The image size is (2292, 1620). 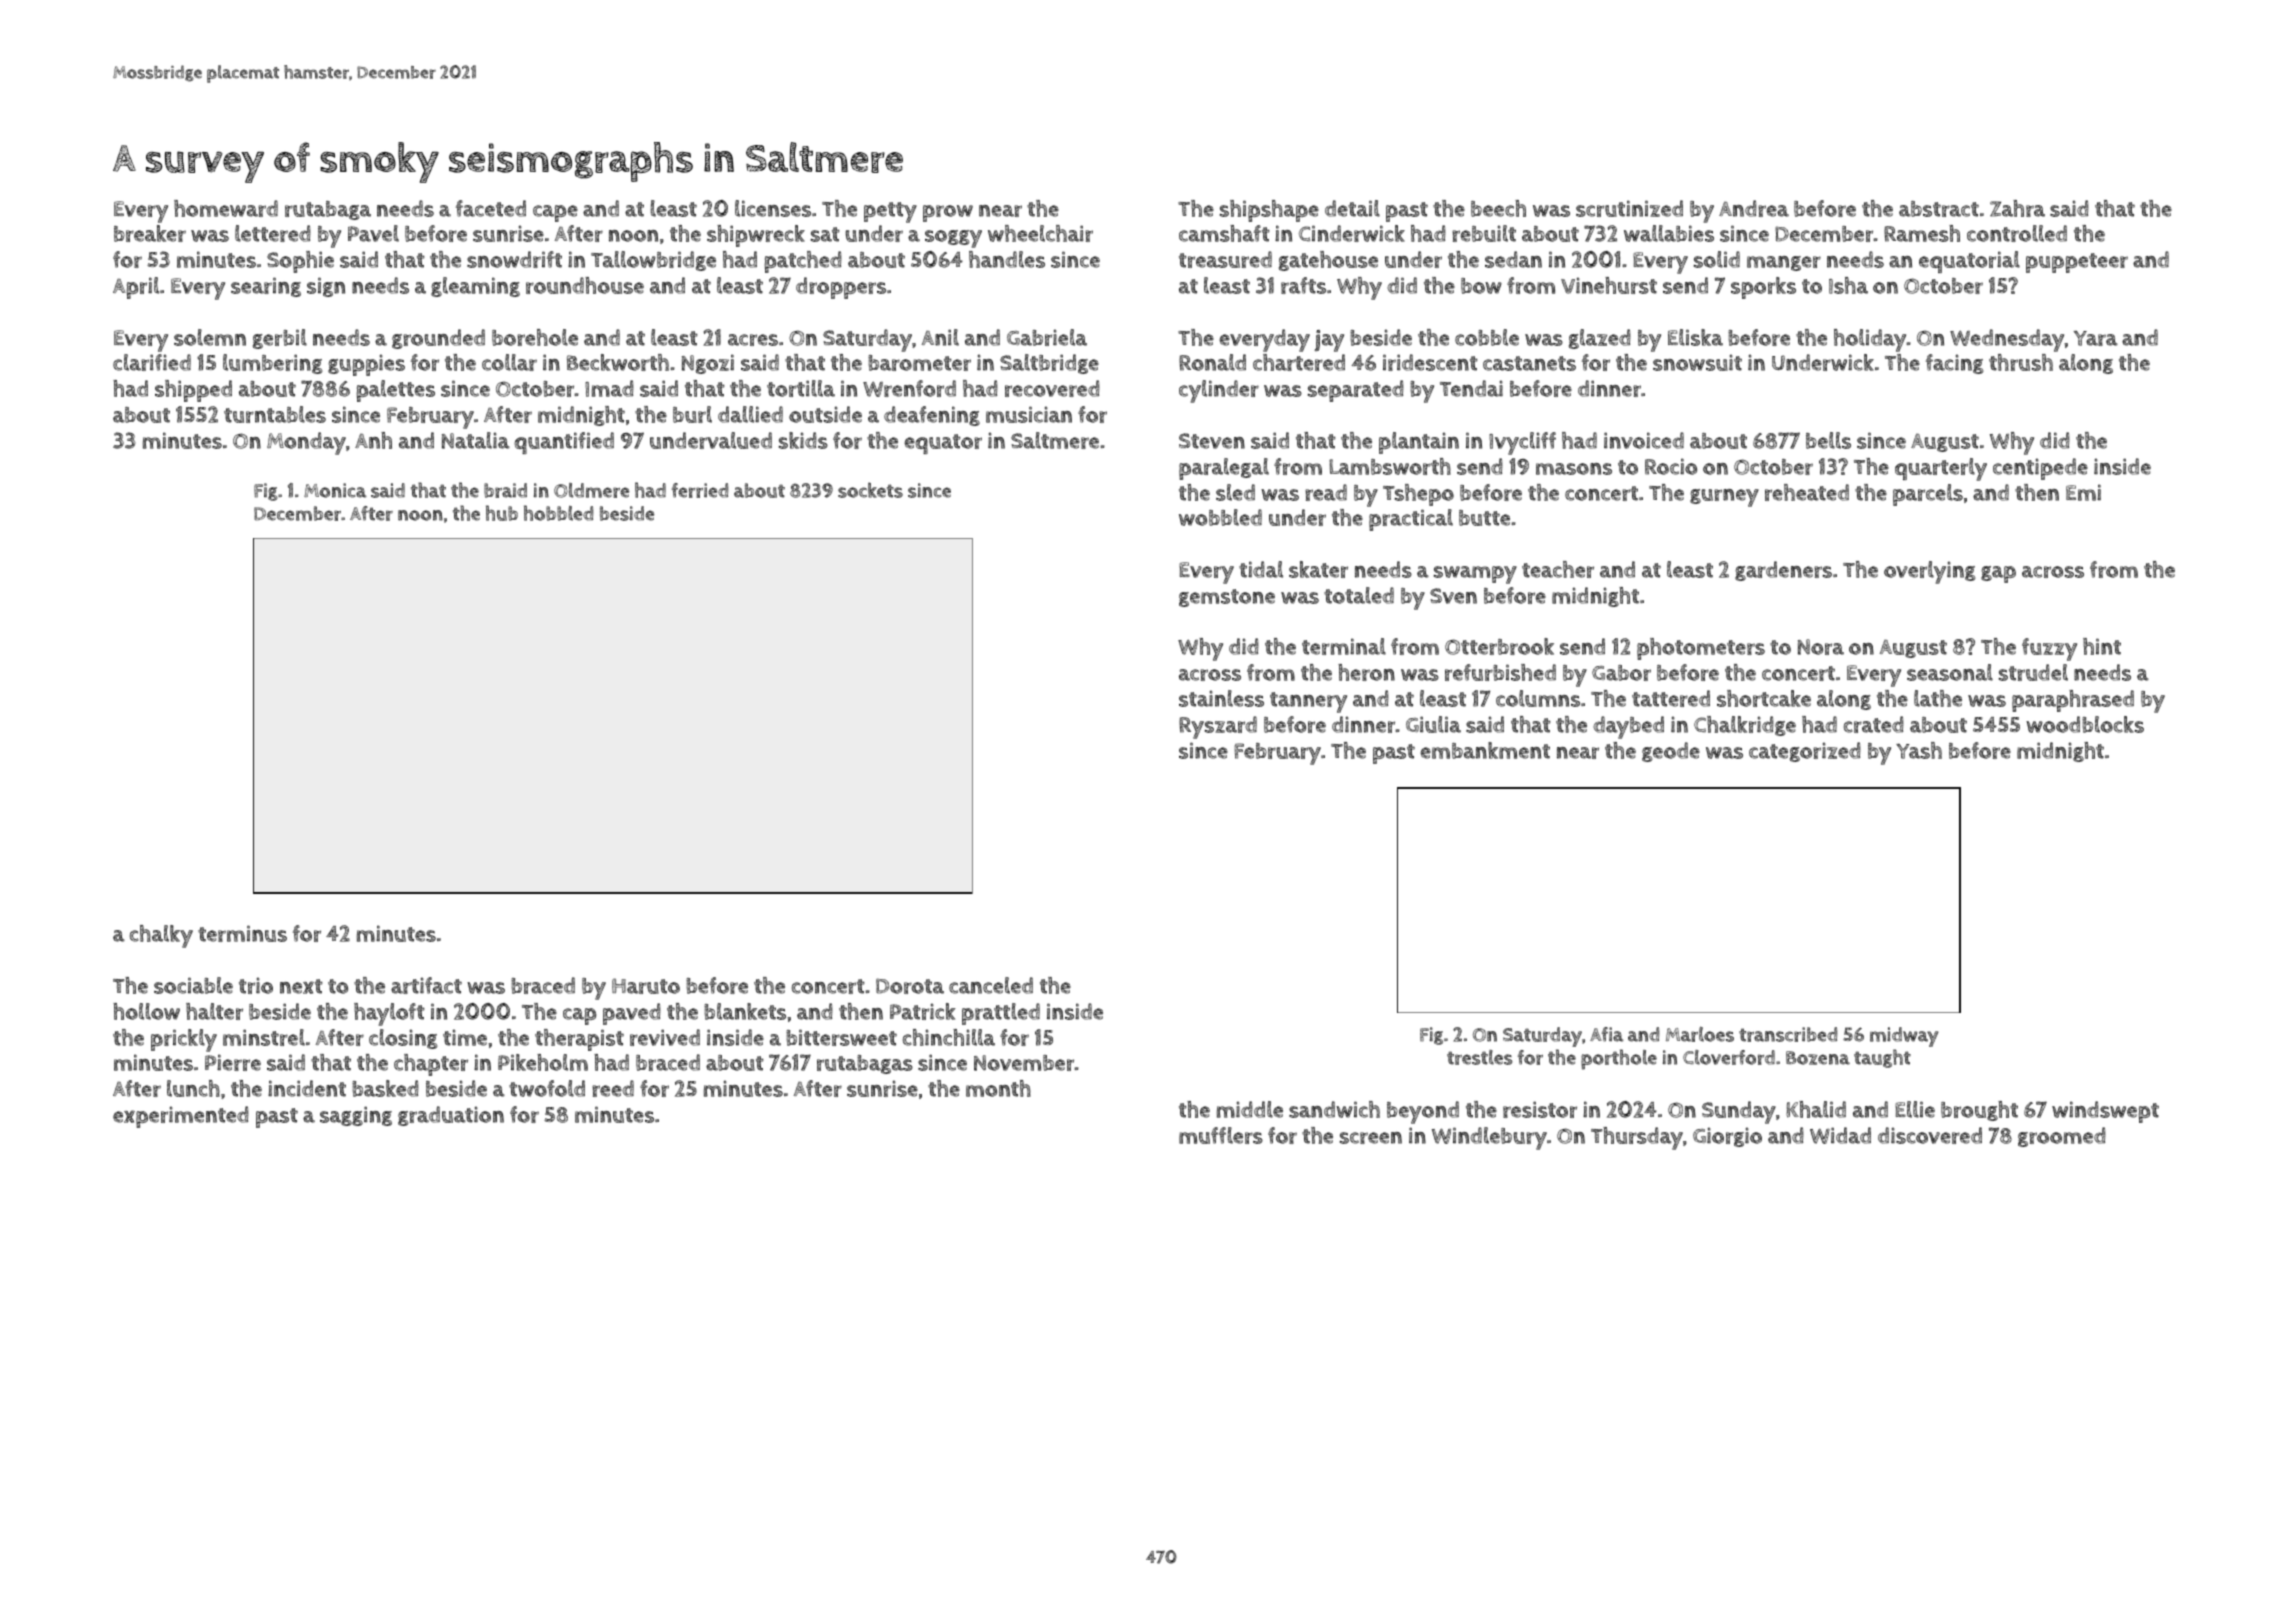 I want to click on Thursday, so click(x=1637, y=1138).
